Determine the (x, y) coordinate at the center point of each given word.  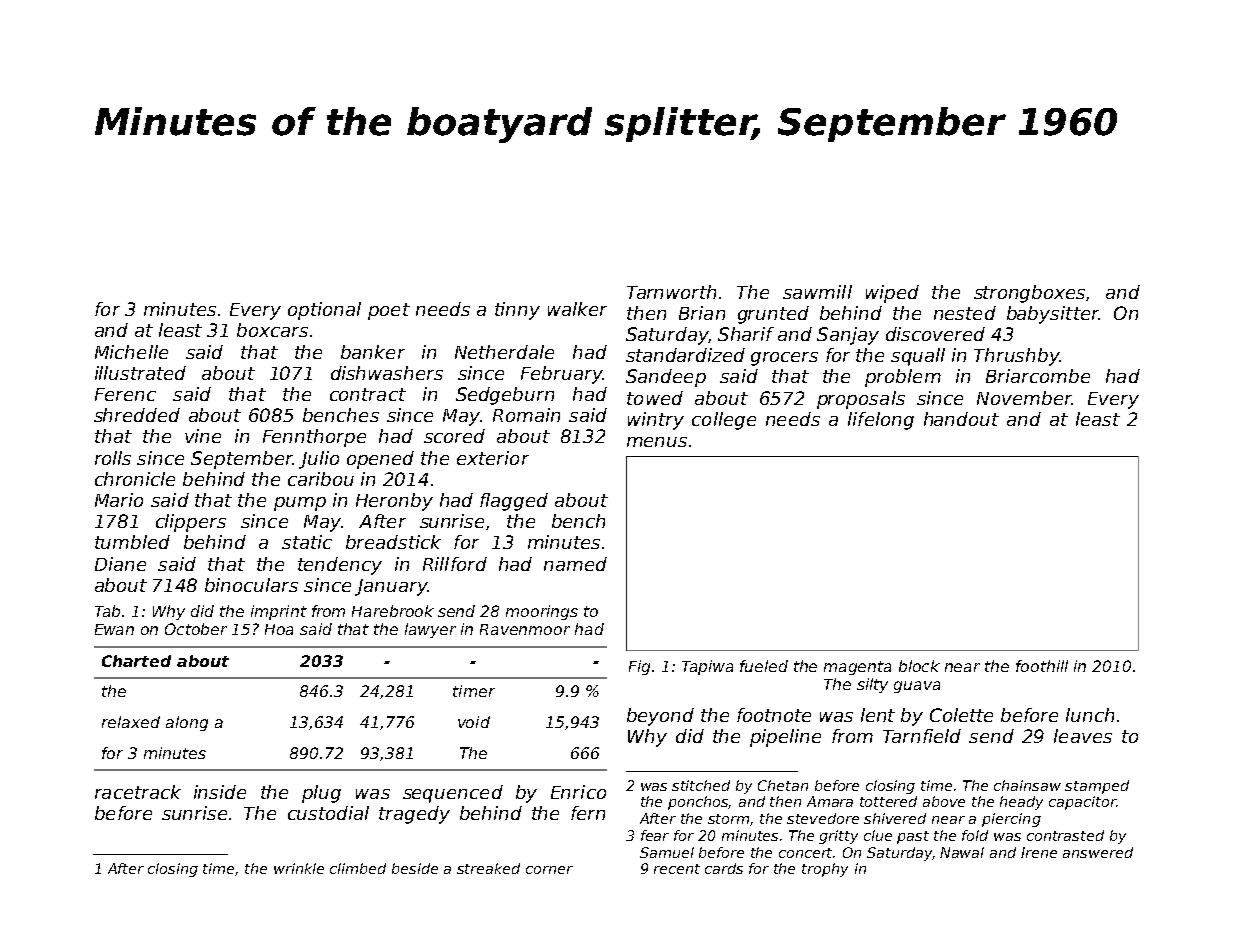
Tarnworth (671, 292)
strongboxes (1029, 294)
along (187, 723)
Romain (526, 415)
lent (878, 715)
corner (549, 870)
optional (324, 311)
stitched (701, 785)
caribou (321, 479)
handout (961, 419)
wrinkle (299, 868)
